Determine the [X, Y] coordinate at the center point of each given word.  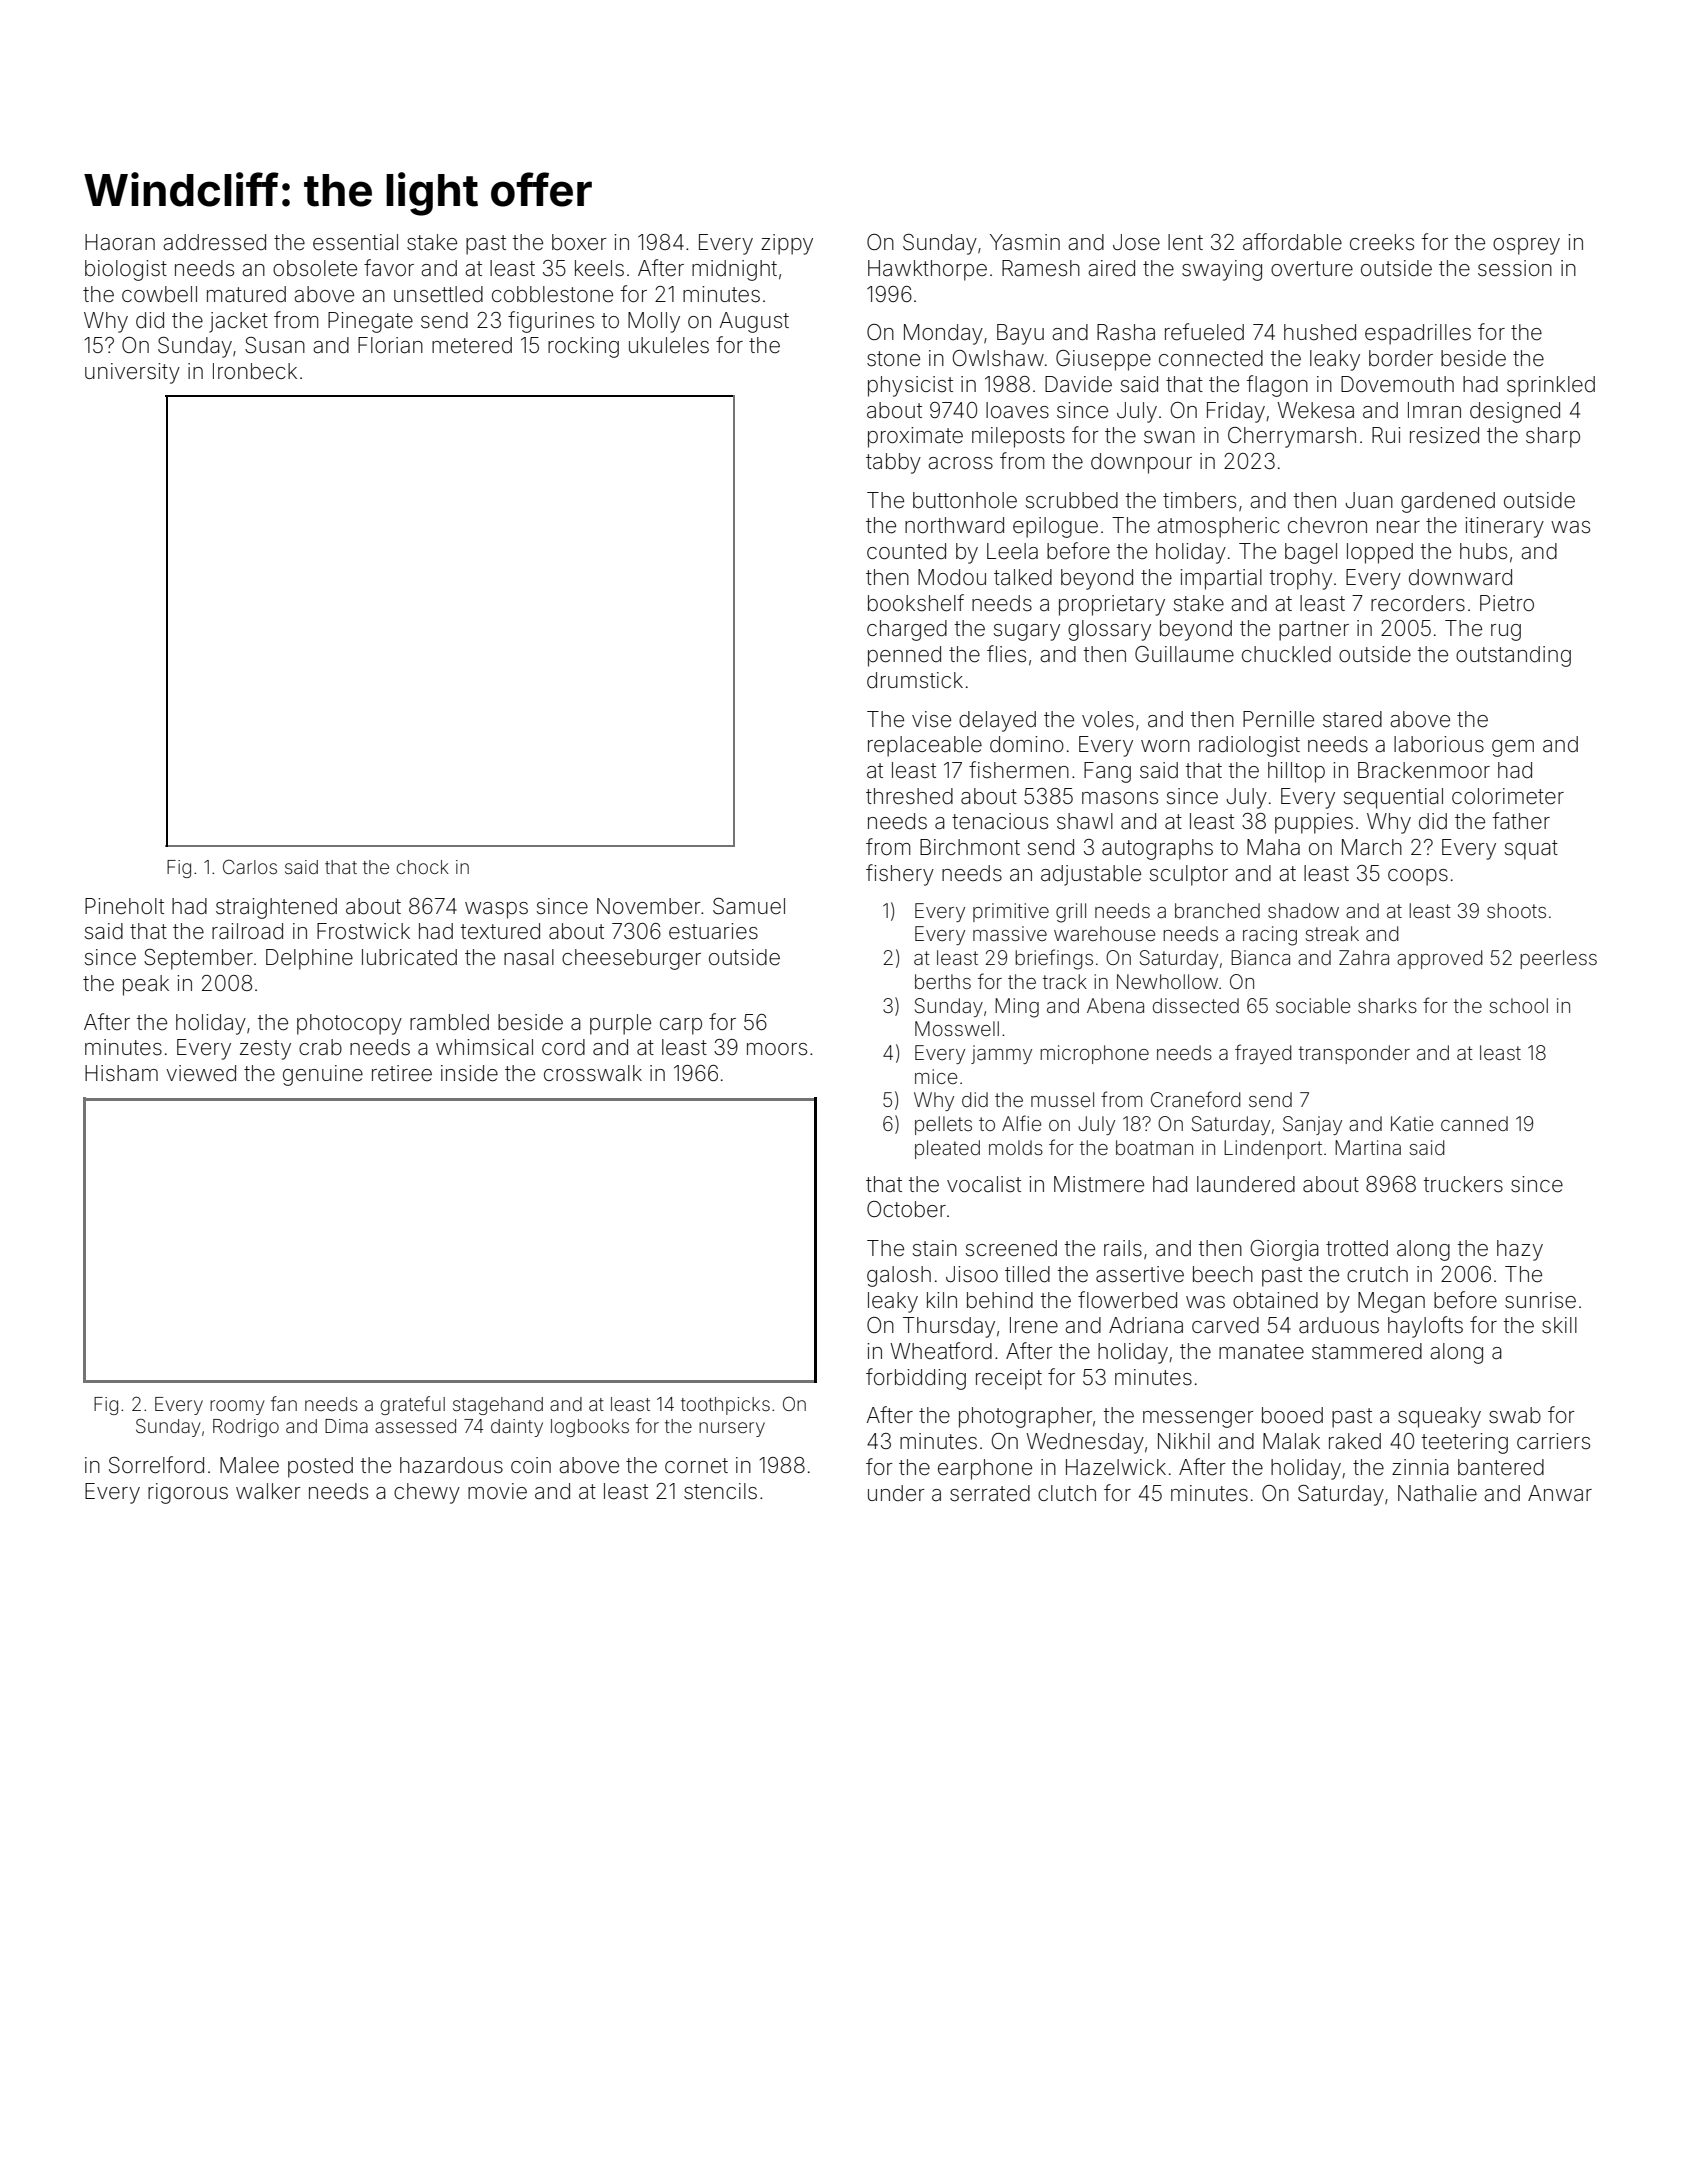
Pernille [1278, 719]
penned [904, 656]
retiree [402, 1073]
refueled [1204, 332]
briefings [1054, 959]
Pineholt [124, 906]
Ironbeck [255, 371]
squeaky [1439, 1417]
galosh [899, 1276]
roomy [237, 1407]
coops [1418, 877]
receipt [1009, 1379]
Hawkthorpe [927, 270]
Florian [390, 345]
